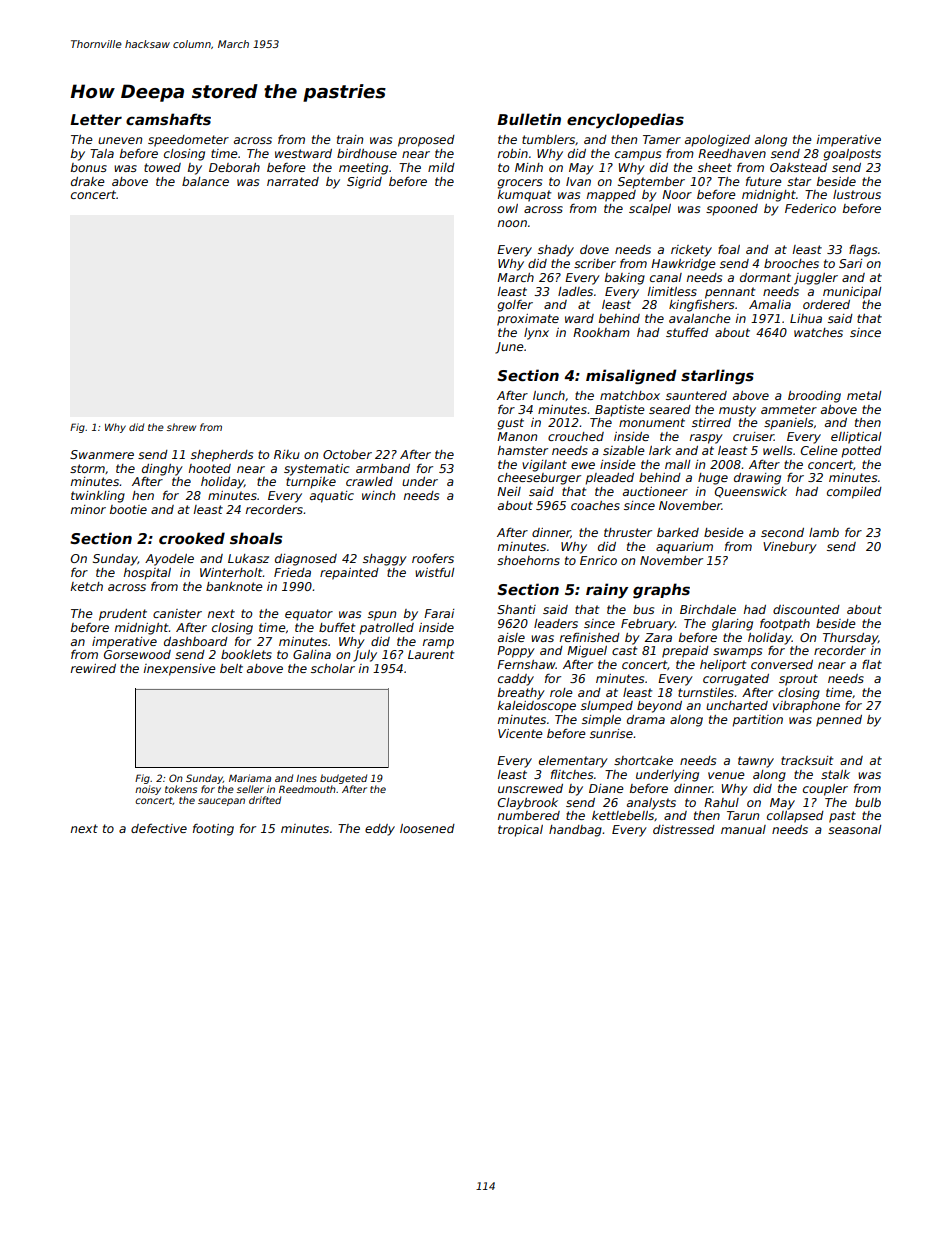 This screenshot has width=952, height=1233. What do you see at coordinates (549, 395) in the screenshot?
I see `lunch` at bounding box center [549, 395].
